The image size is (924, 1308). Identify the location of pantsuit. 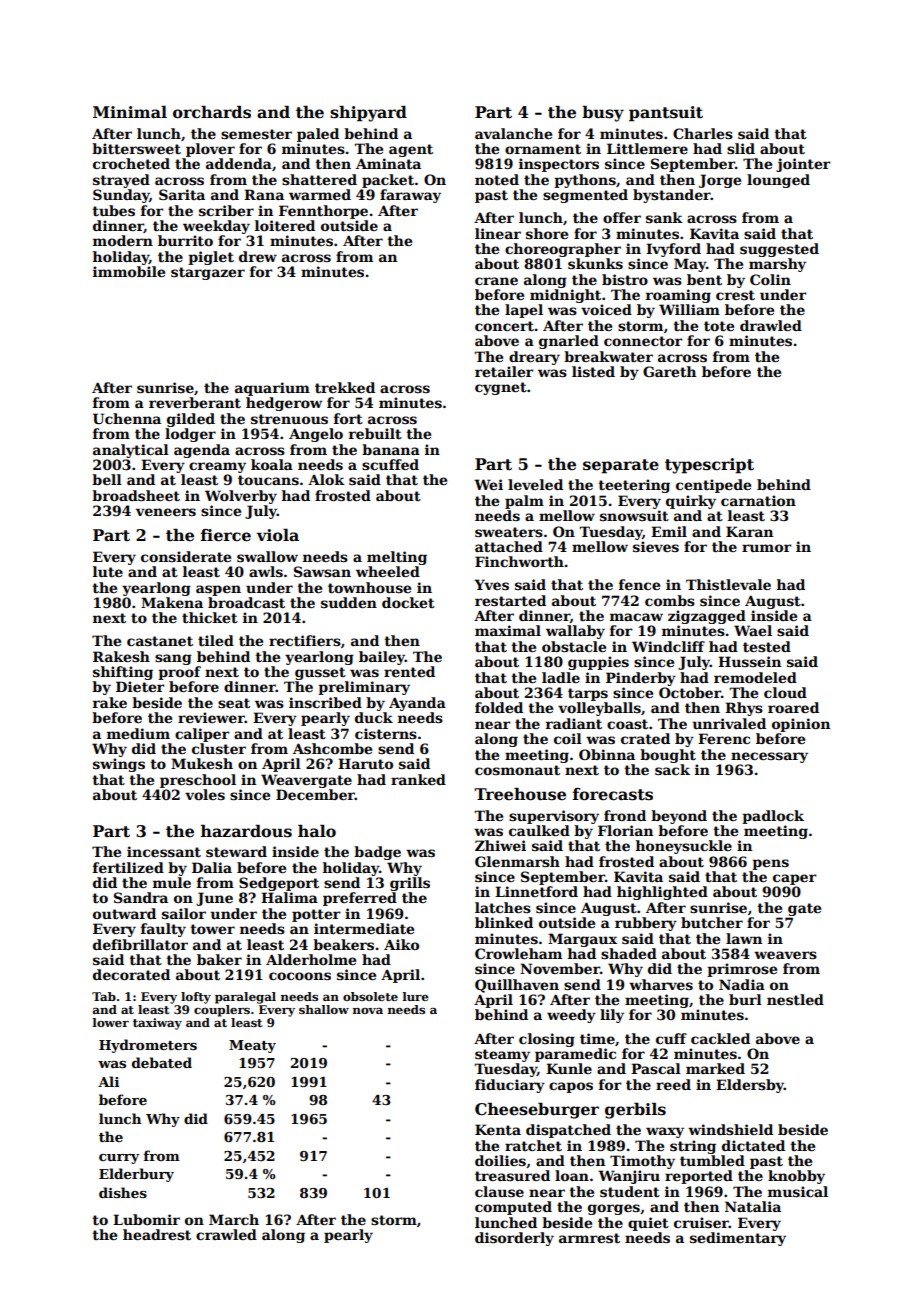
(666, 114).
